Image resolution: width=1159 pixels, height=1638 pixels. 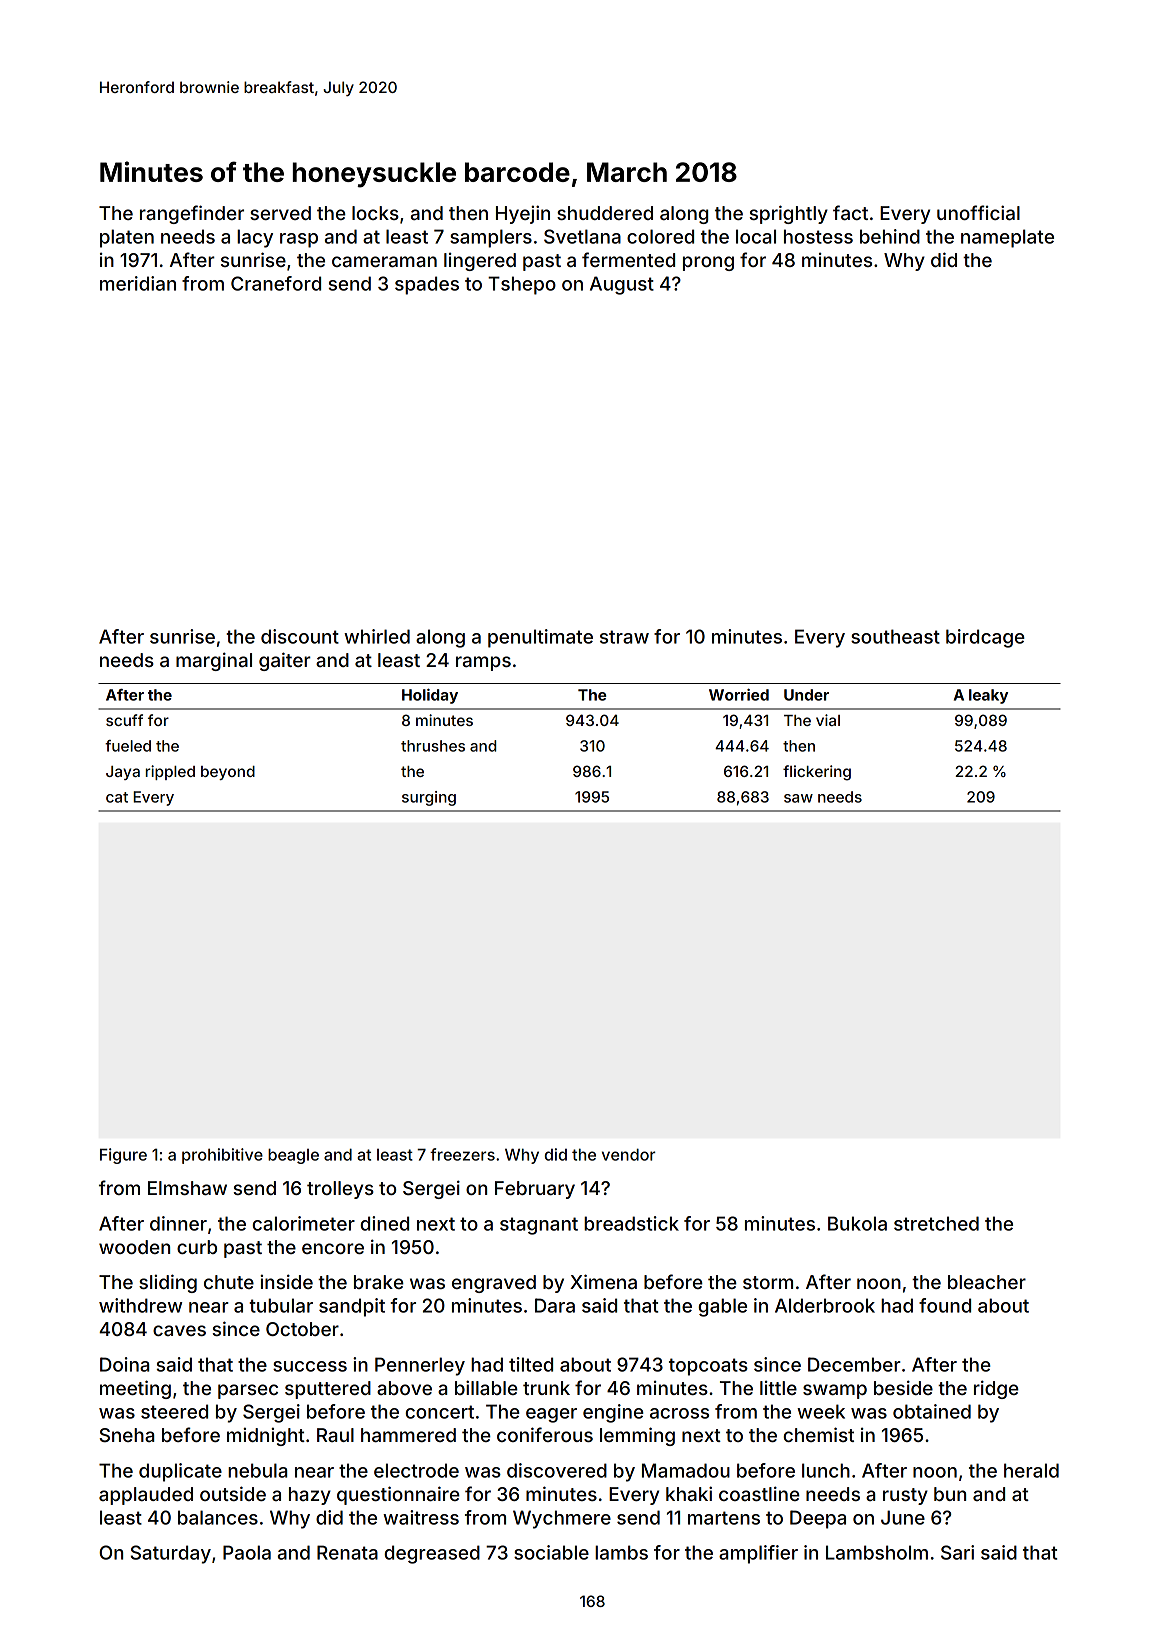 I want to click on Saturday, so click(x=171, y=1554).
